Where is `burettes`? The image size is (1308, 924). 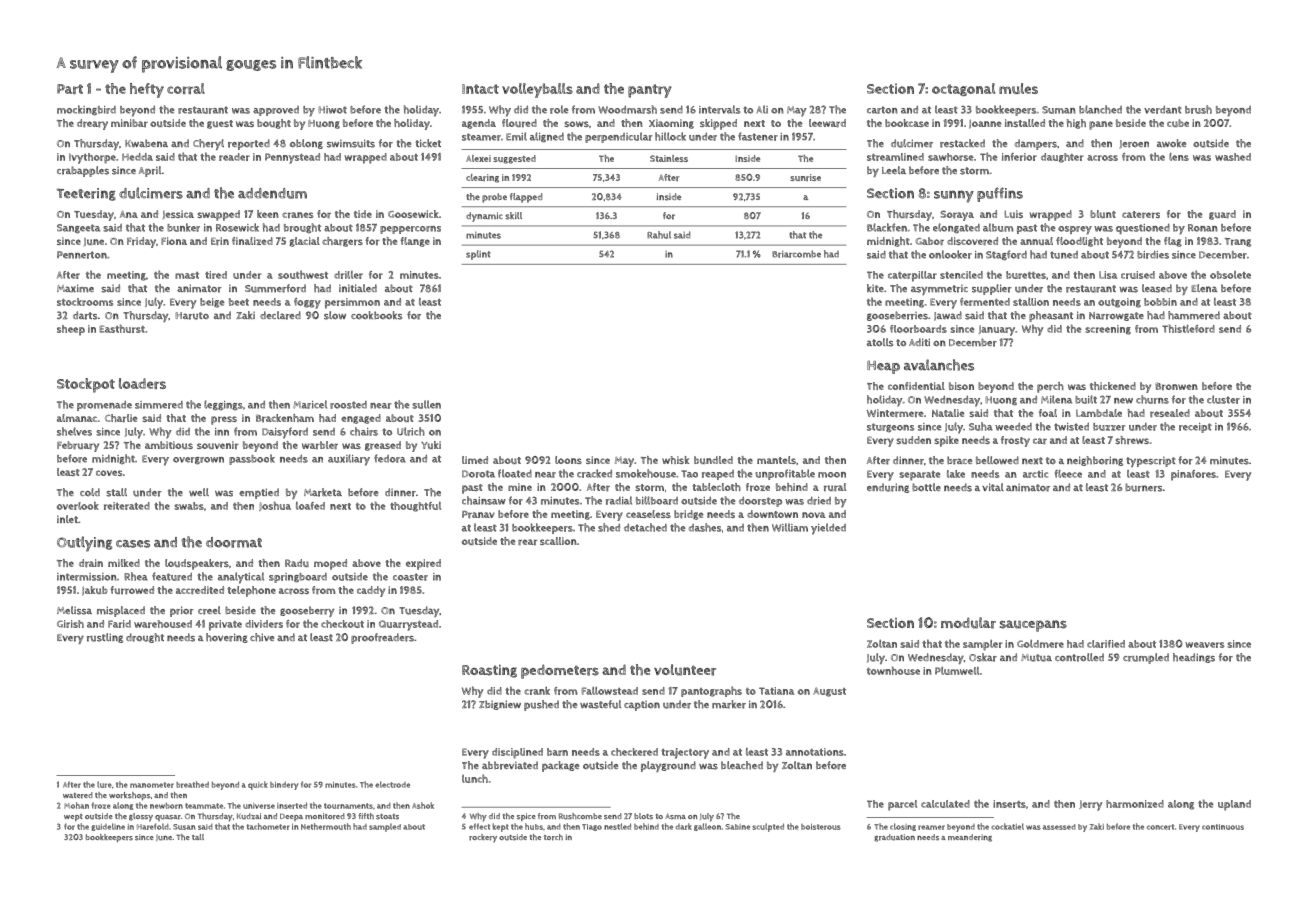
burettes is located at coordinates (1026, 275).
